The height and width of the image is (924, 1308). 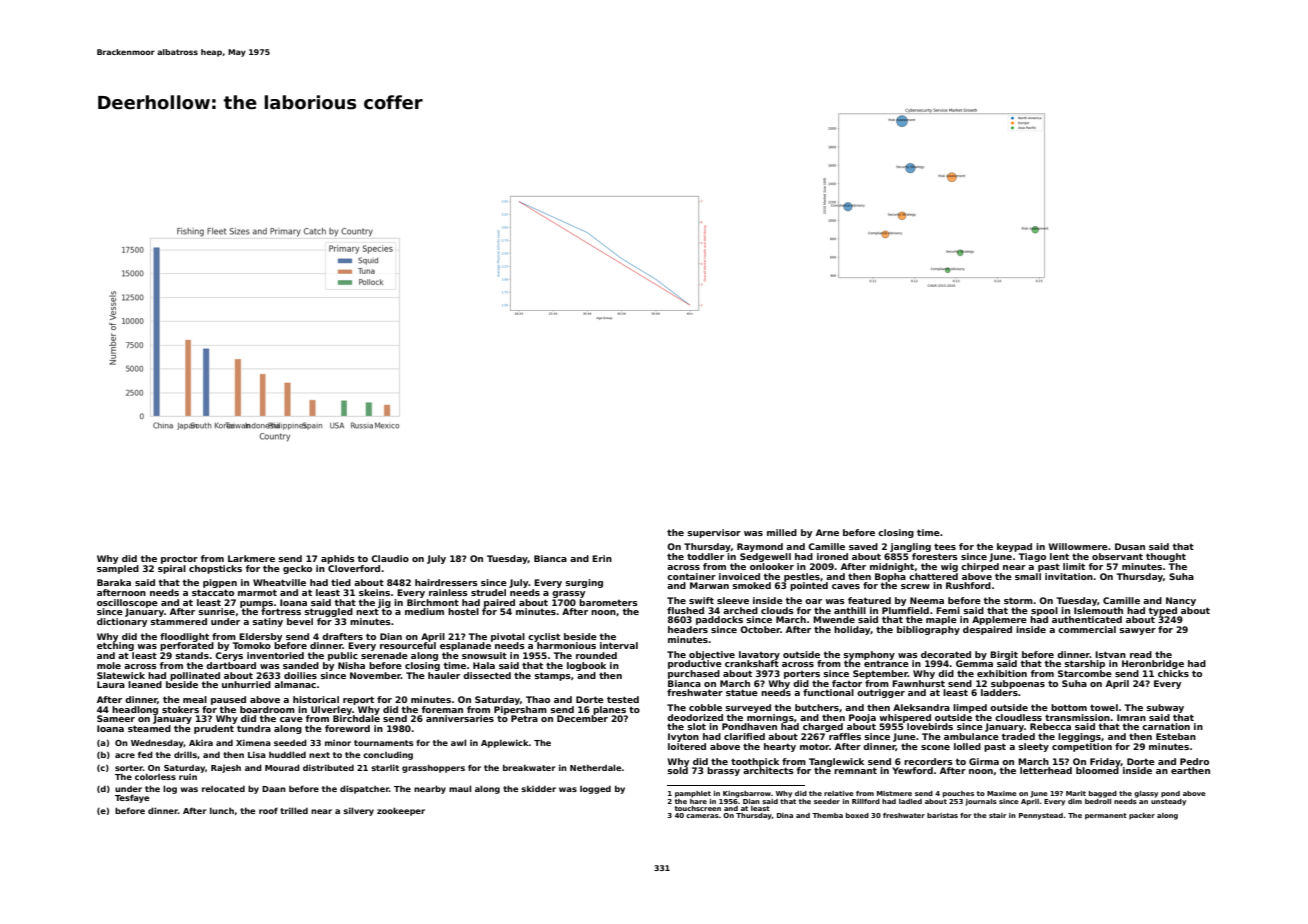 I want to click on pointed, so click(x=809, y=586).
